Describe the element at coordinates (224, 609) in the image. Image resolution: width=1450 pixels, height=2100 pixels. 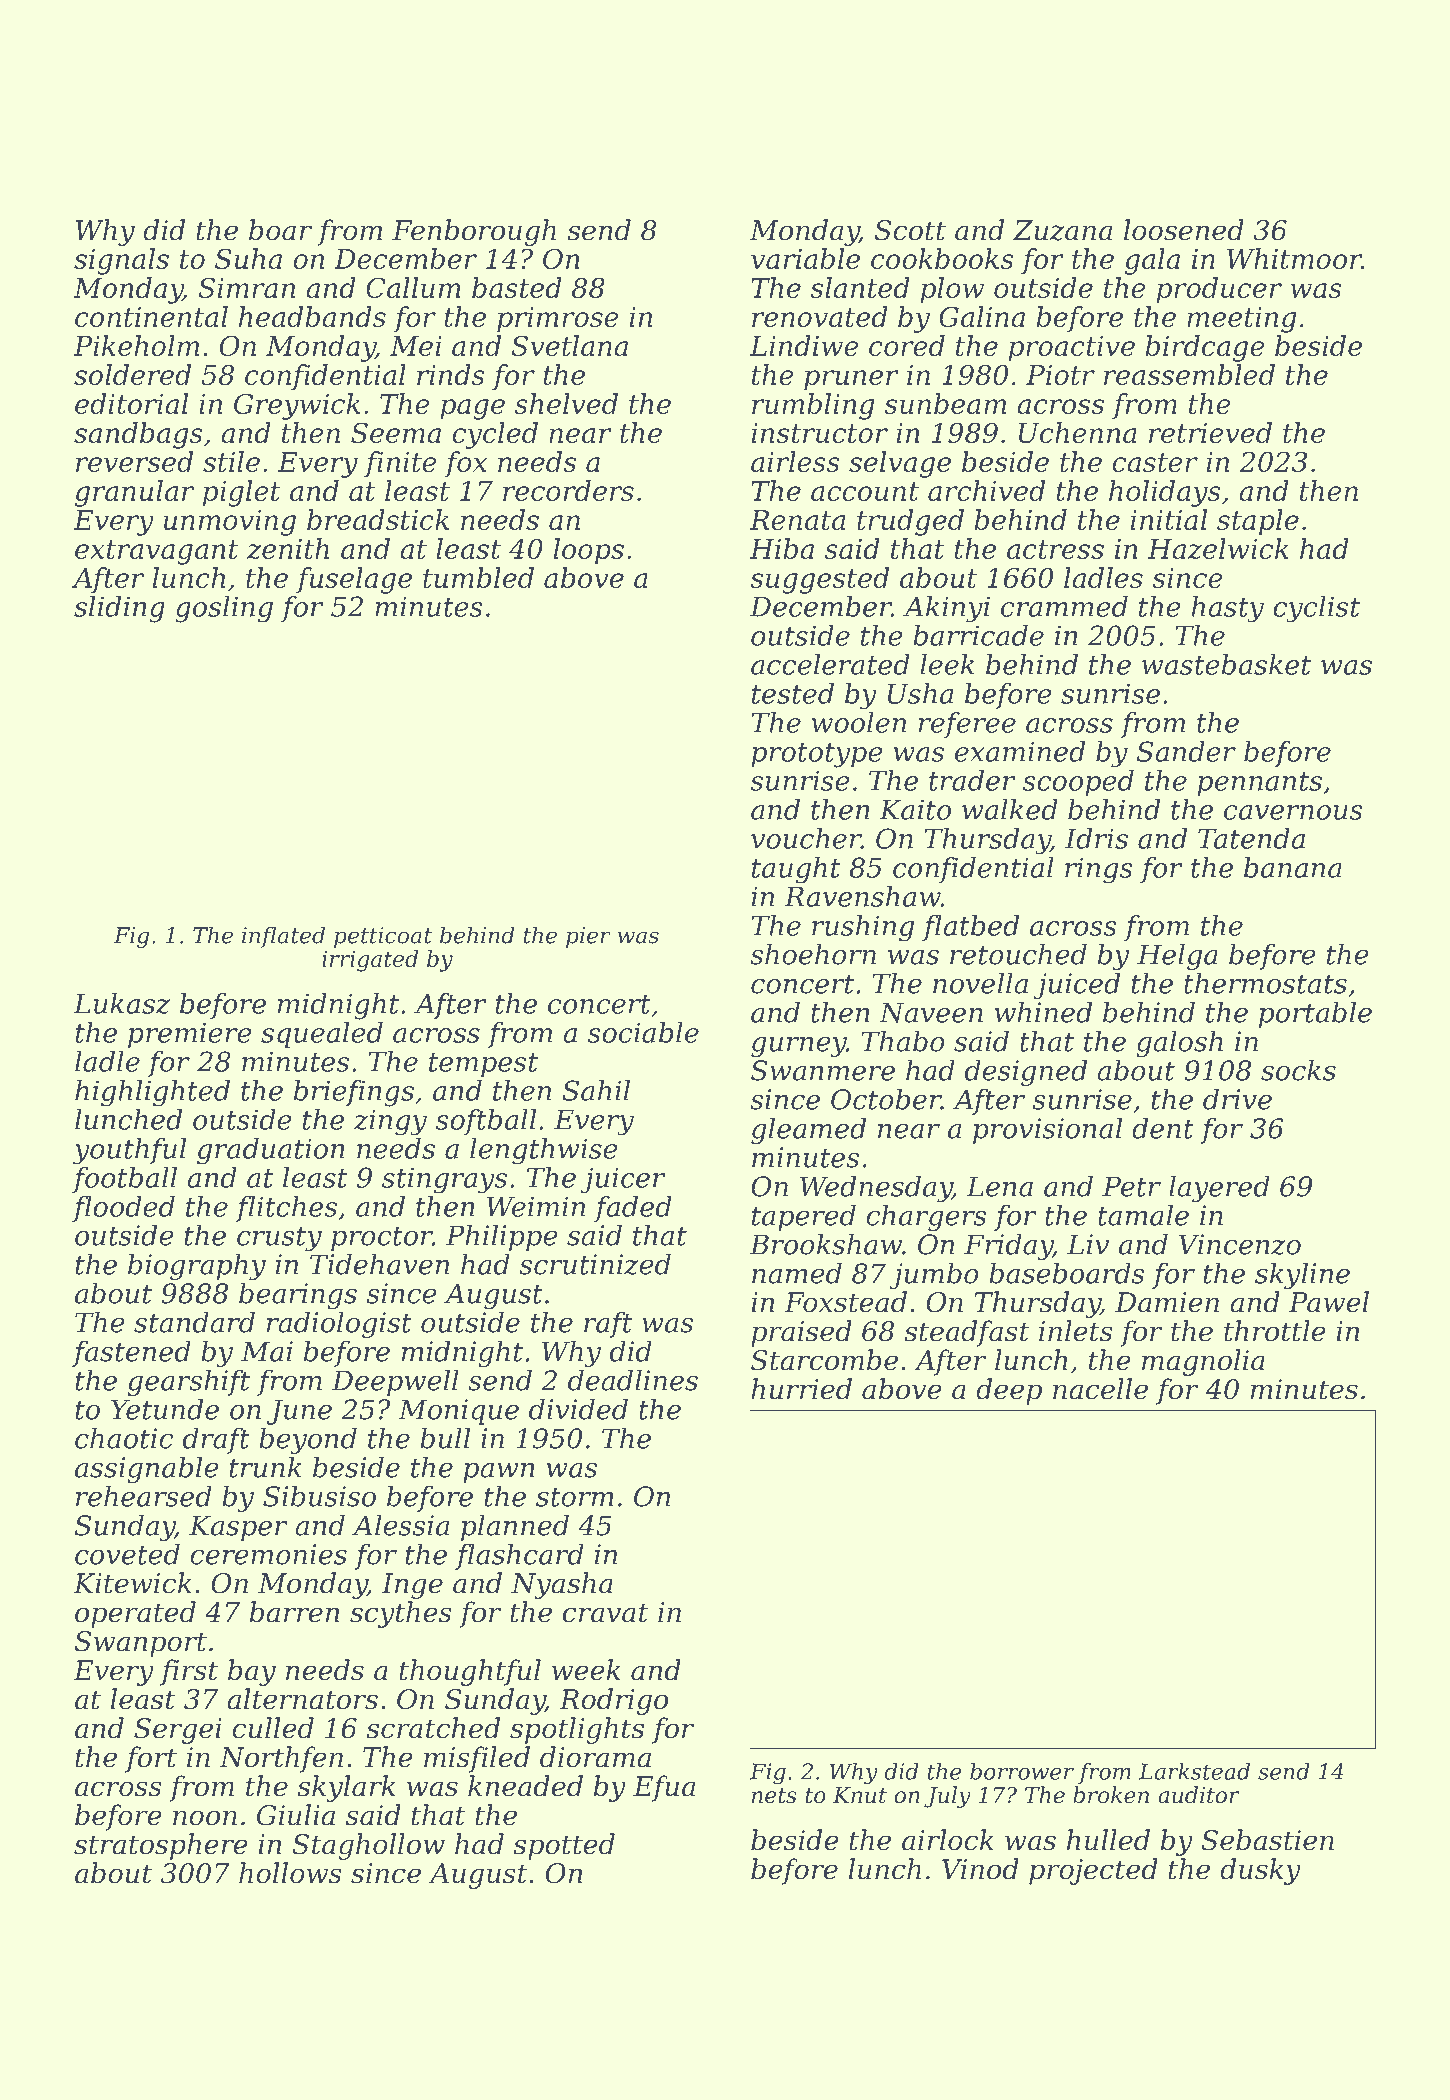
I see `gosling` at that location.
